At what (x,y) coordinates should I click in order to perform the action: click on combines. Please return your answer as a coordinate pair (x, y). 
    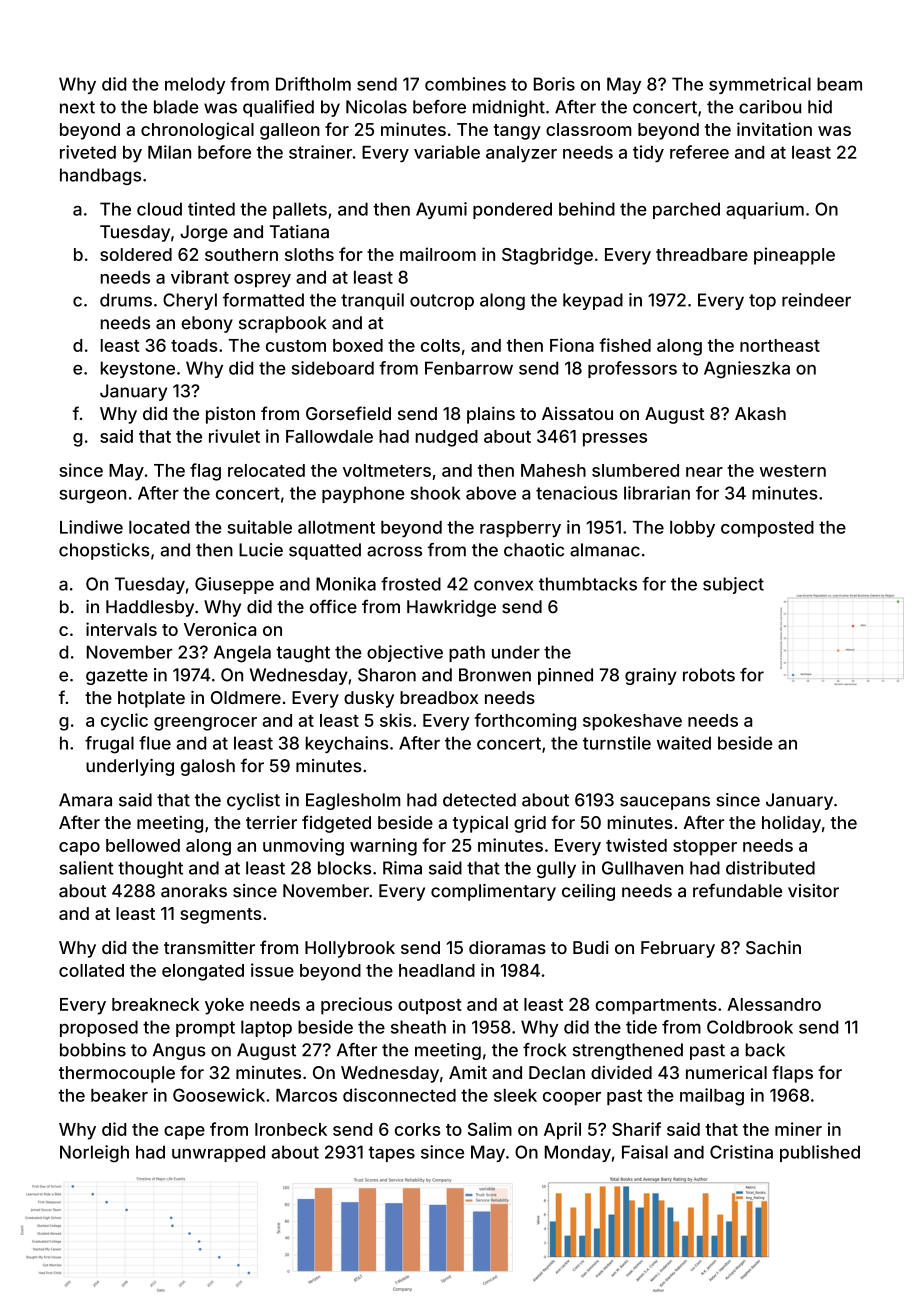
    Looking at the image, I should click on (465, 84).
